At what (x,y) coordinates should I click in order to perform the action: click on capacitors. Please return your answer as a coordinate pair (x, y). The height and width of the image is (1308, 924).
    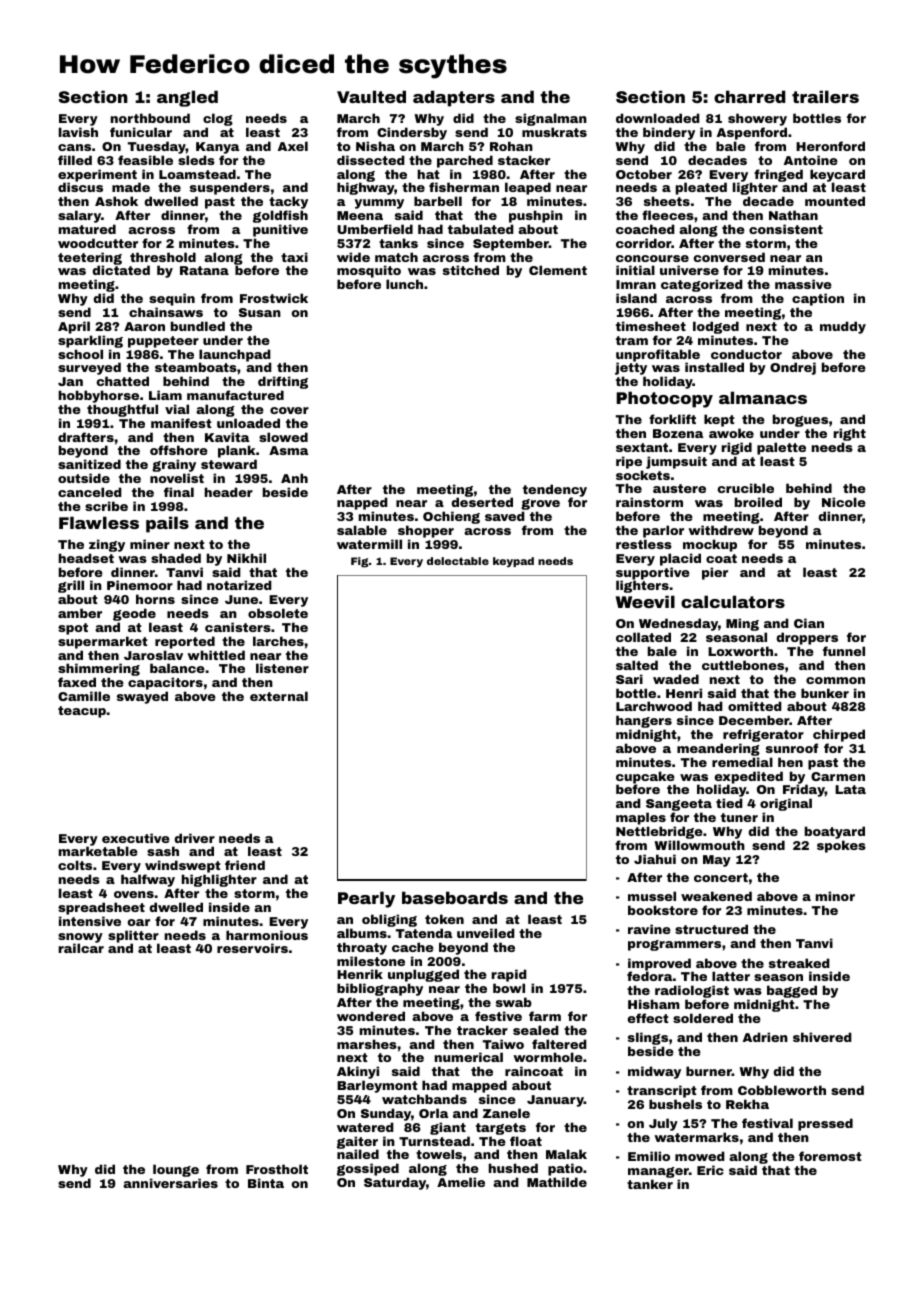
    Looking at the image, I should click on (165, 684).
